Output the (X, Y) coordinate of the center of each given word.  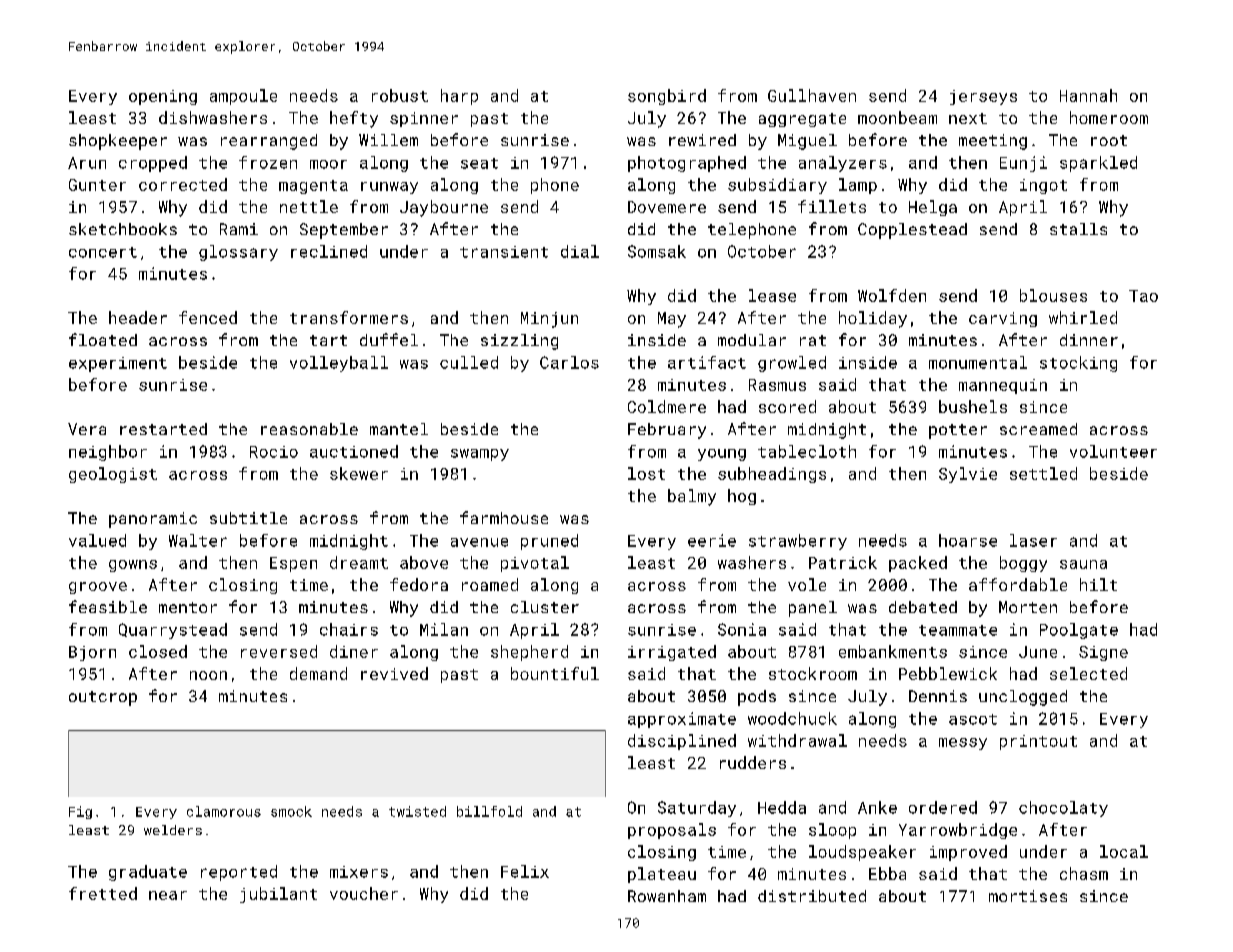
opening (163, 97)
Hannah (1088, 95)
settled (1043, 473)
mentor (188, 607)
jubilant (278, 895)
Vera (87, 429)
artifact (707, 362)
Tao (1143, 296)
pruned (549, 542)
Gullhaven (812, 95)
